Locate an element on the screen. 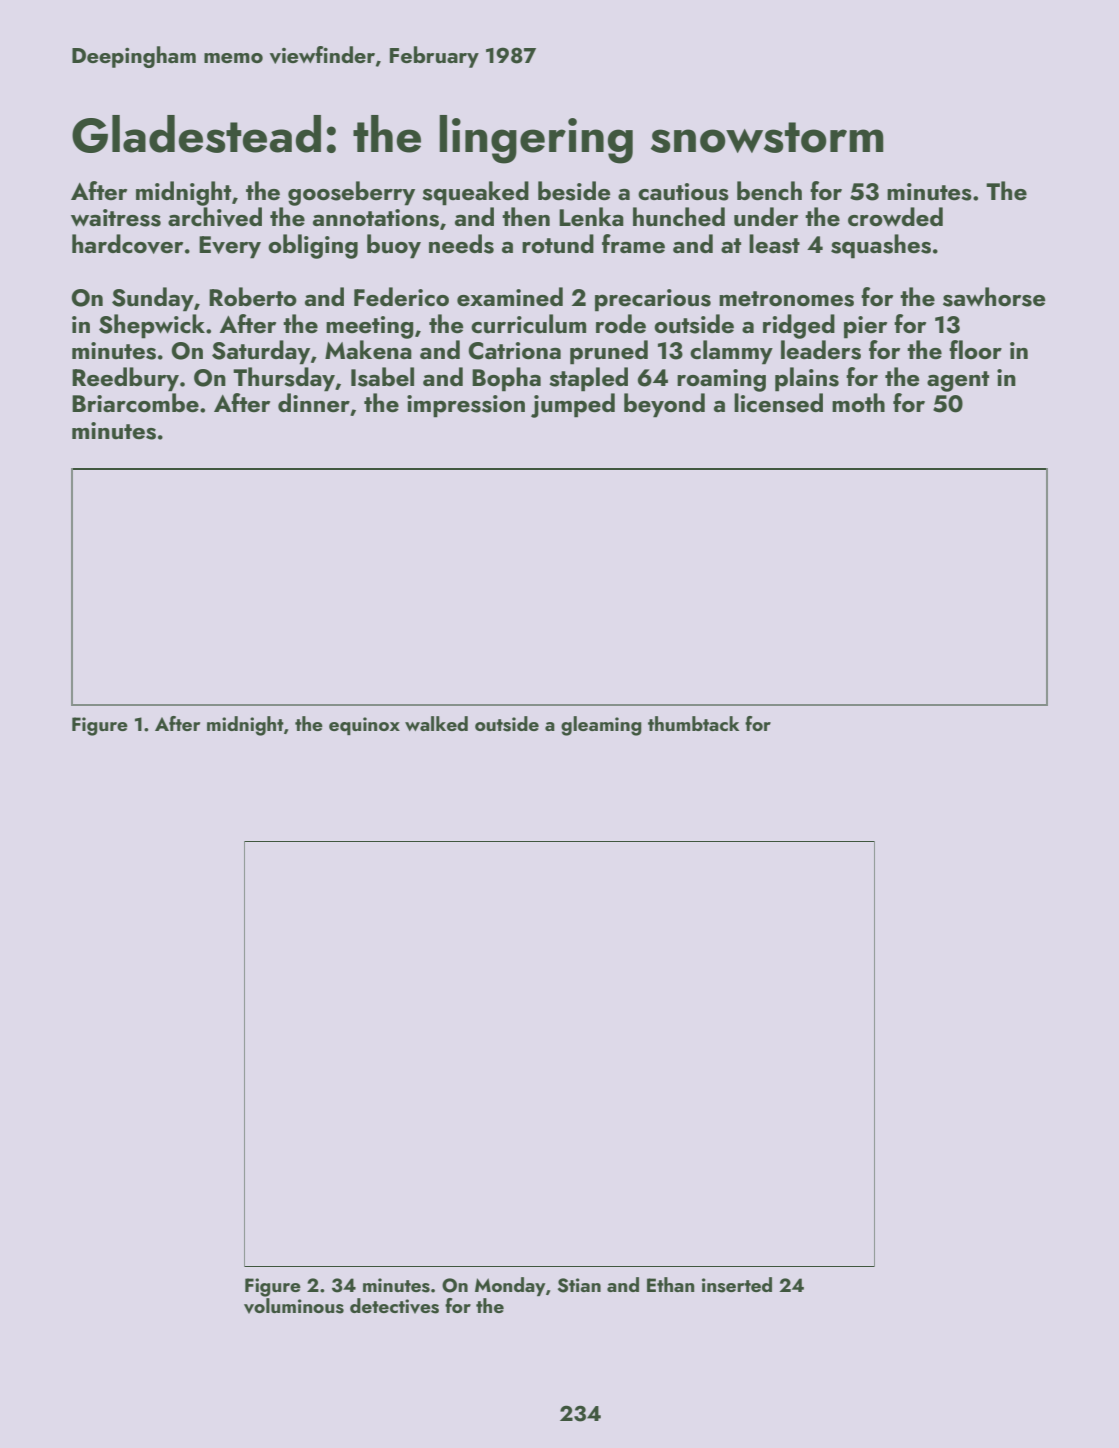 The width and height of the screenshot is (1119, 1448). bench is located at coordinates (769, 191).
